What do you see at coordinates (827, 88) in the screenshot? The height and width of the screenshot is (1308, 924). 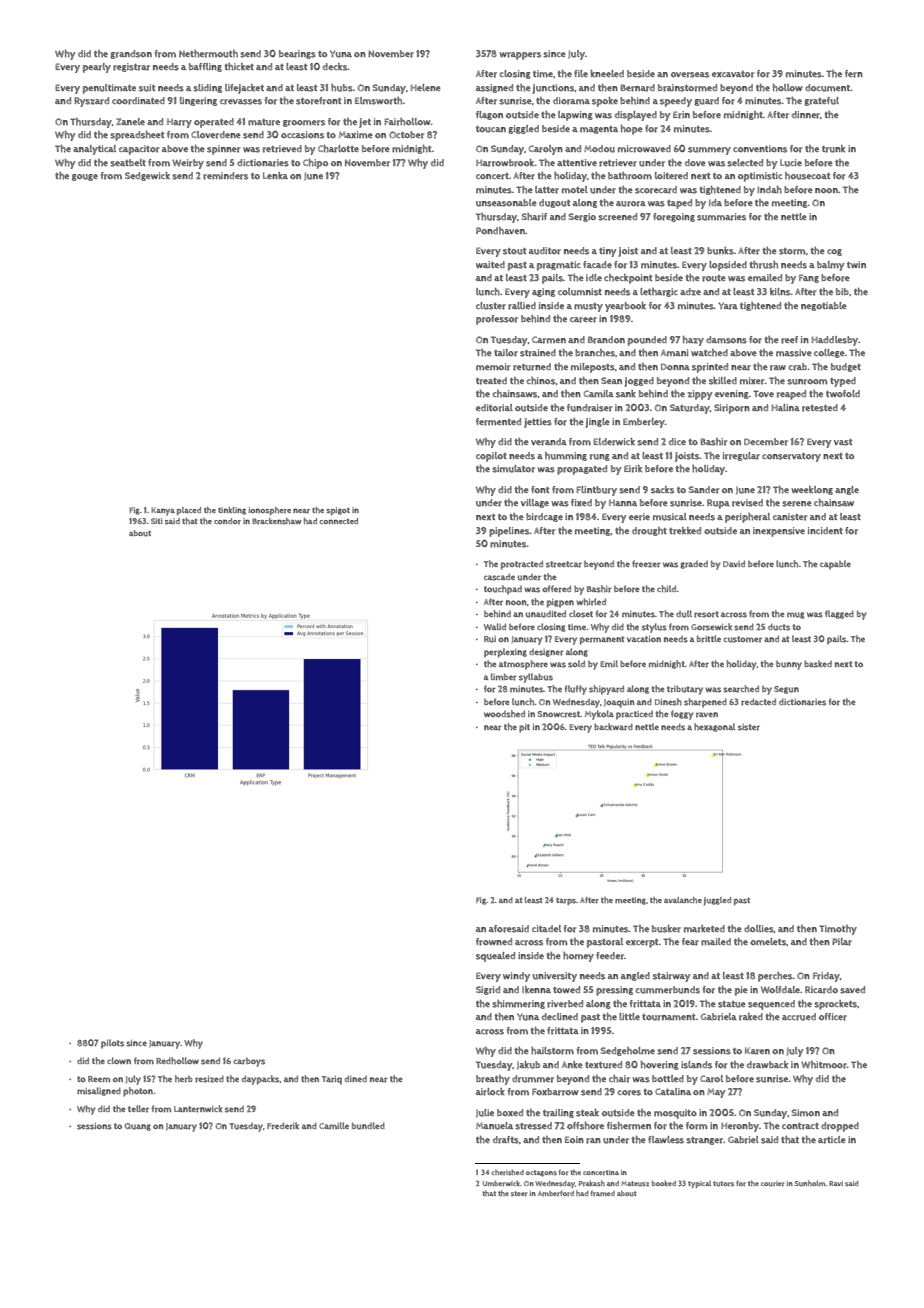 I see `document` at bounding box center [827, 88].
